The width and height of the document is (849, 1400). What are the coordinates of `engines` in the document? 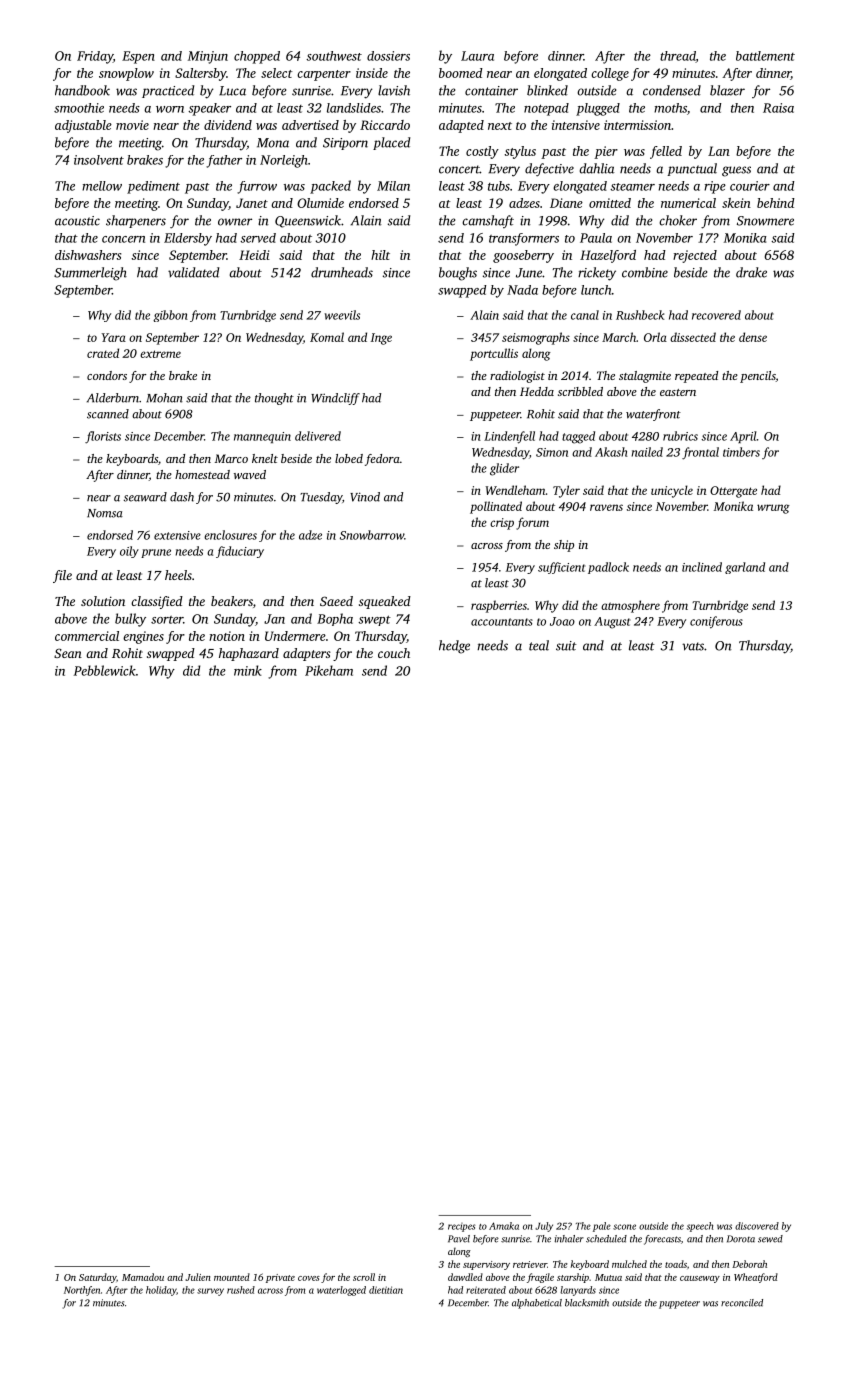 It's located at (143, 637).
